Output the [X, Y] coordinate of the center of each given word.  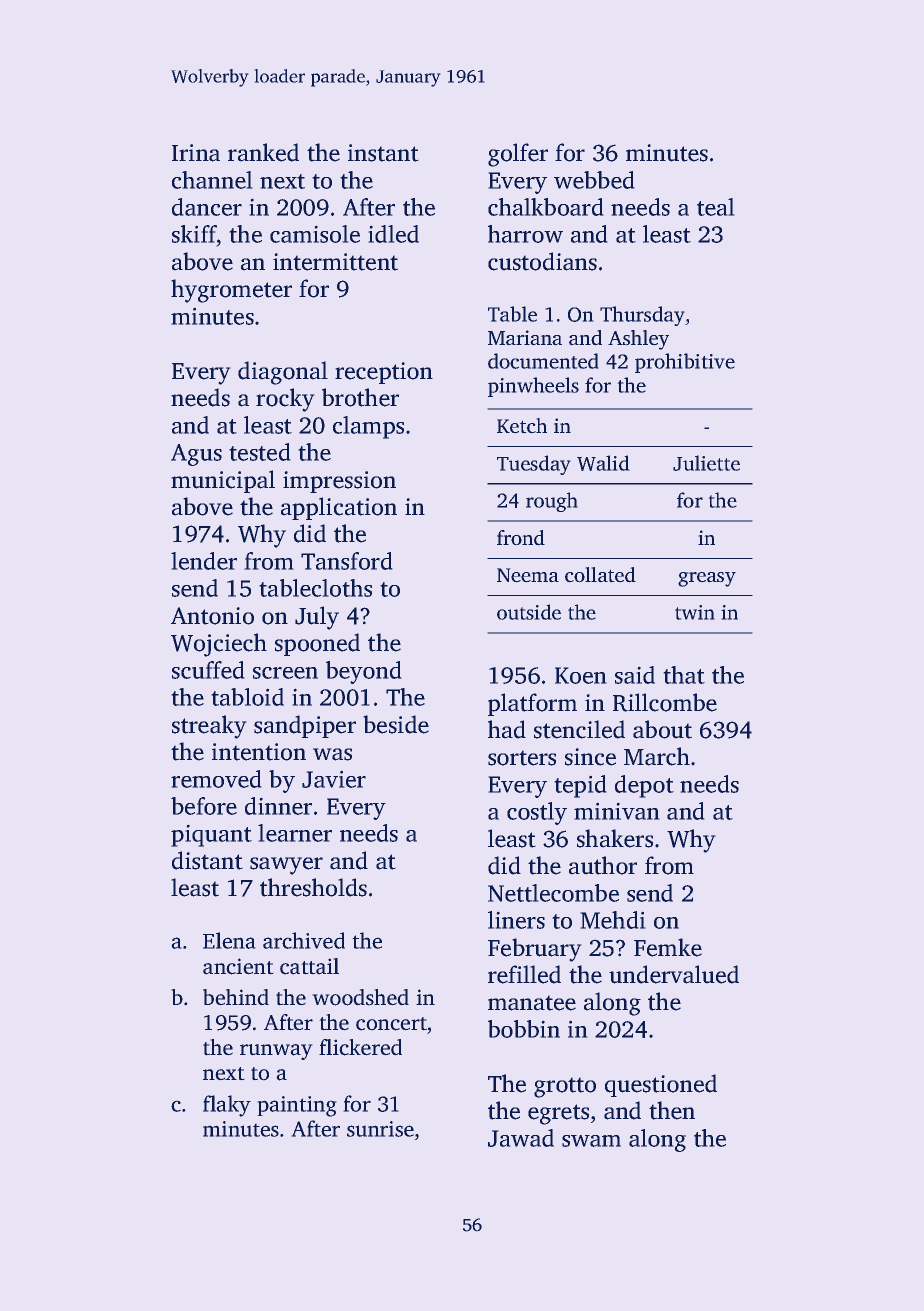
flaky [227, 1106]
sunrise [380, 1129]
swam [591, 1141]
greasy [707, 579]
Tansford [347, 561]
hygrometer [231, 291]
